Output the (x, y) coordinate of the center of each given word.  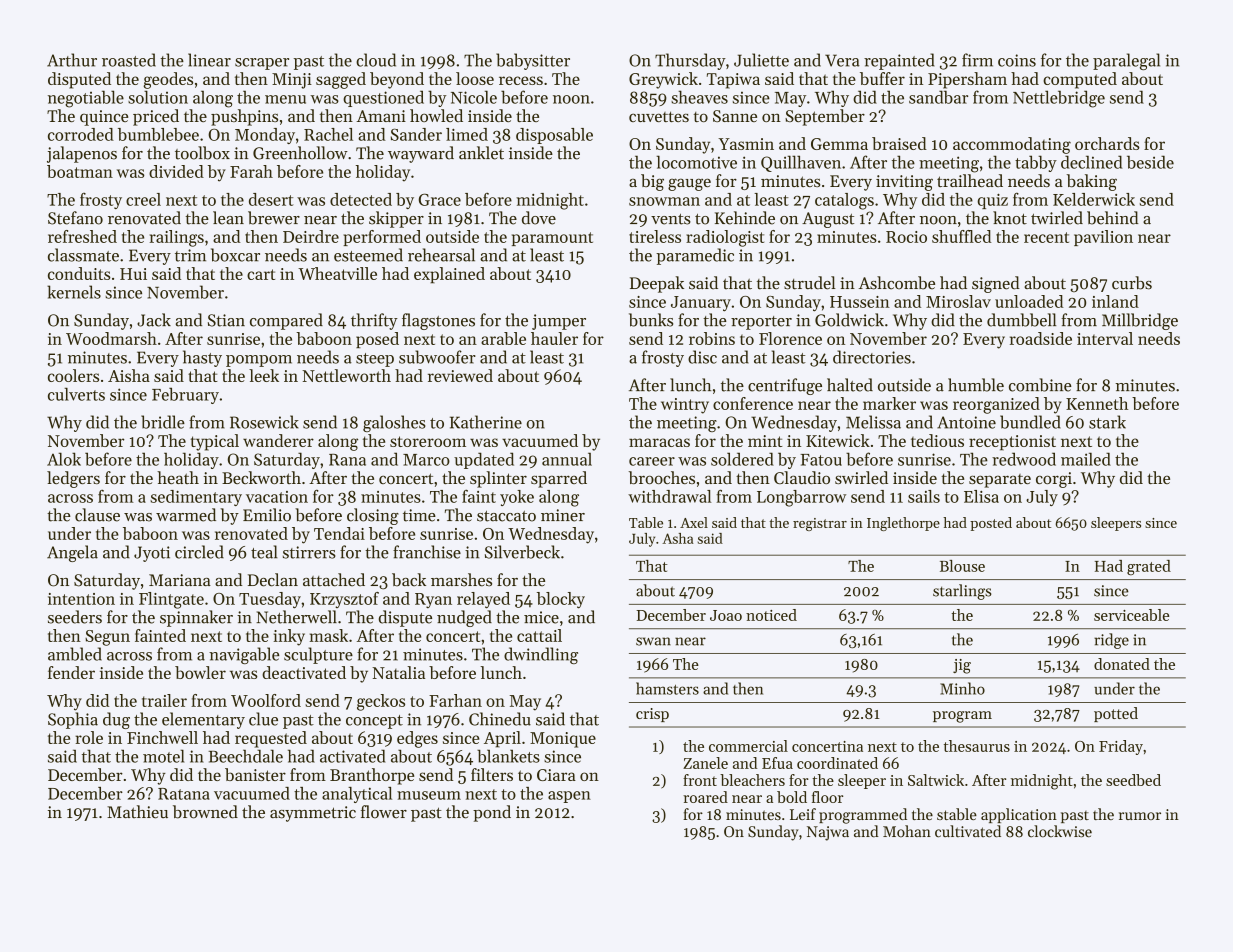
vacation (277, 497)
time (419, 515)
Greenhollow (300, 153)
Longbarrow (801, 498)
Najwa (828, 833)
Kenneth (1097, 403)
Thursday (690, 61)
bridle (163, 422)
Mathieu (137, 812)
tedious (937, 440)
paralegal (1126, 61)
